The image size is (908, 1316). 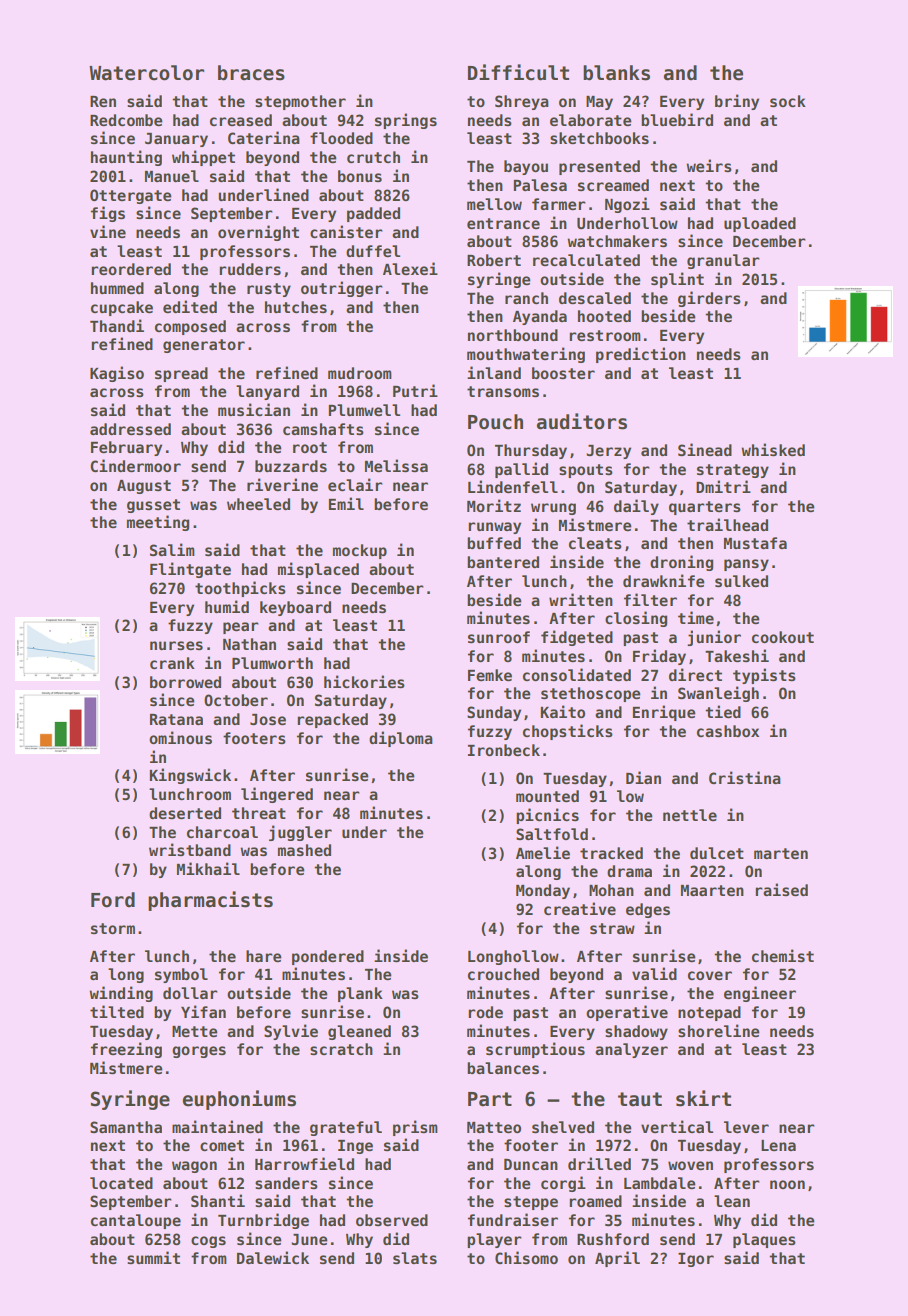 I want to click on filter, so click(x=650, y=599).
